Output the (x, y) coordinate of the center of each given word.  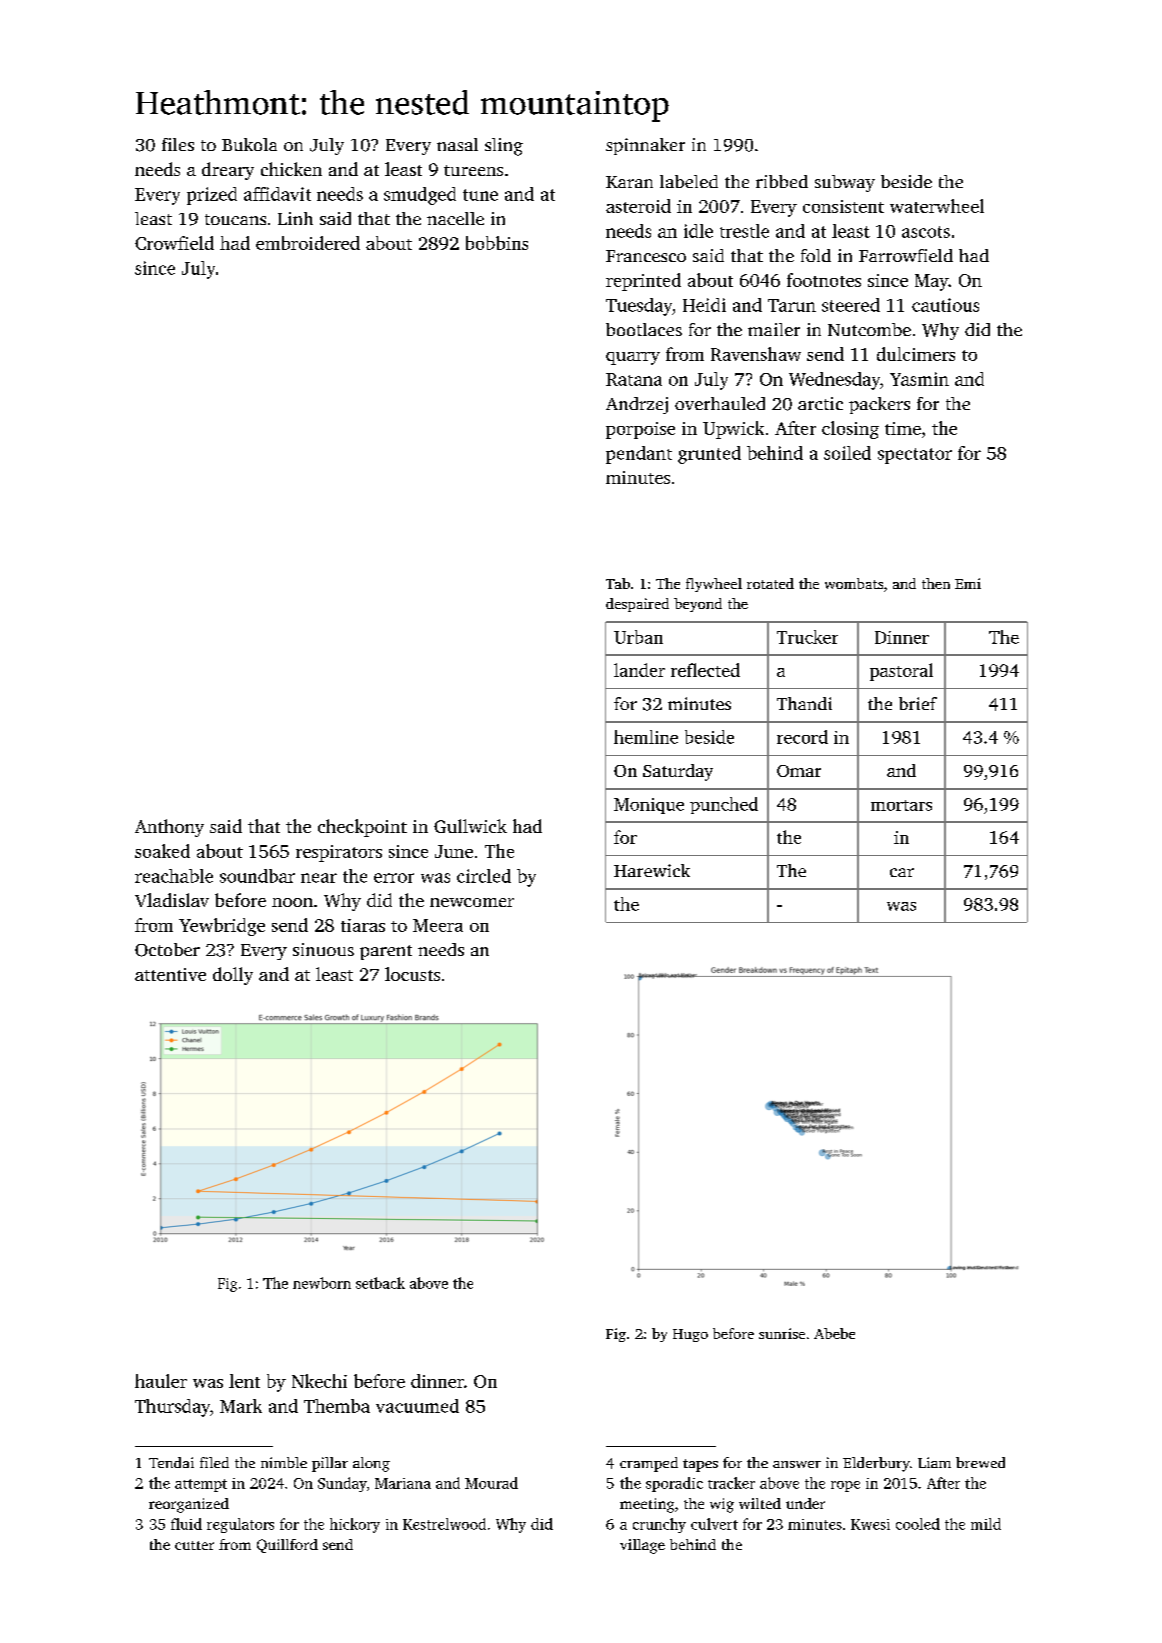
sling (504, 147)
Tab (618, 583)
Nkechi (319, 1381)
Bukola (249, 144)
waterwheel (937, 206)
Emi (968, 583)
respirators (339, 853)
